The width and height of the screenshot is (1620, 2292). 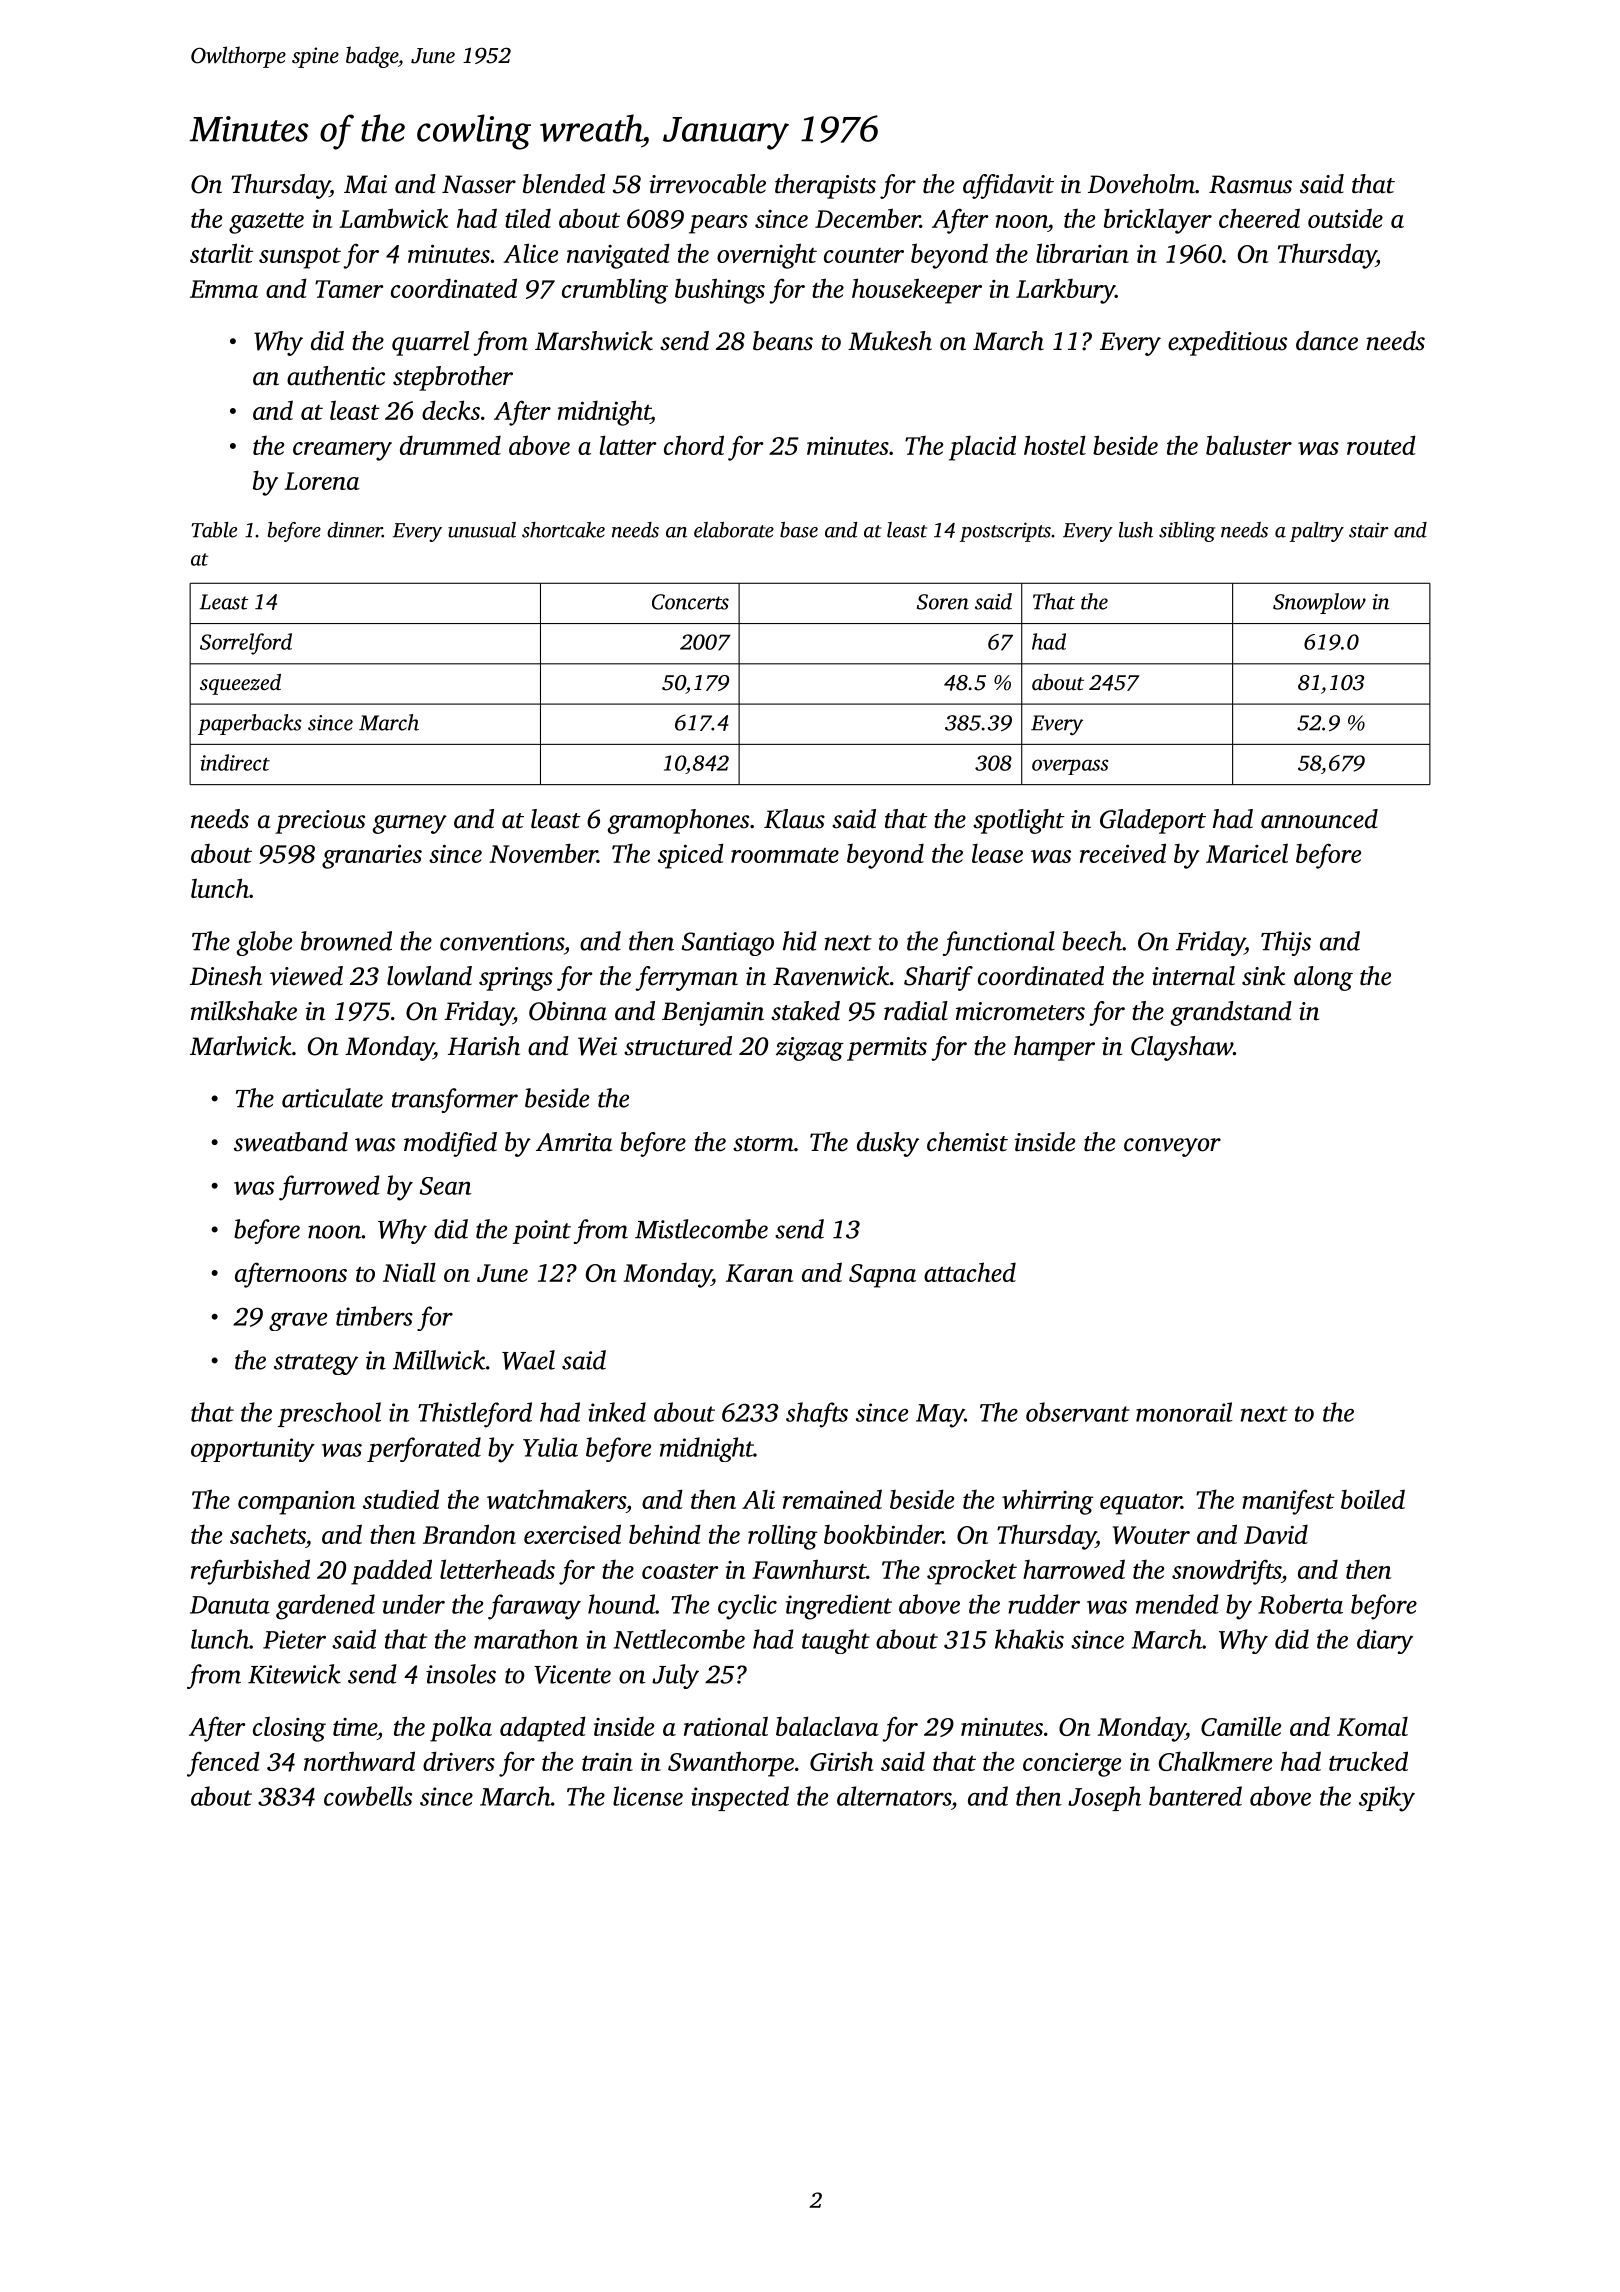 What do you see at coordinates (354, 530) in the screenshot?
I see `dinner` at bounding box center [354, 530].
